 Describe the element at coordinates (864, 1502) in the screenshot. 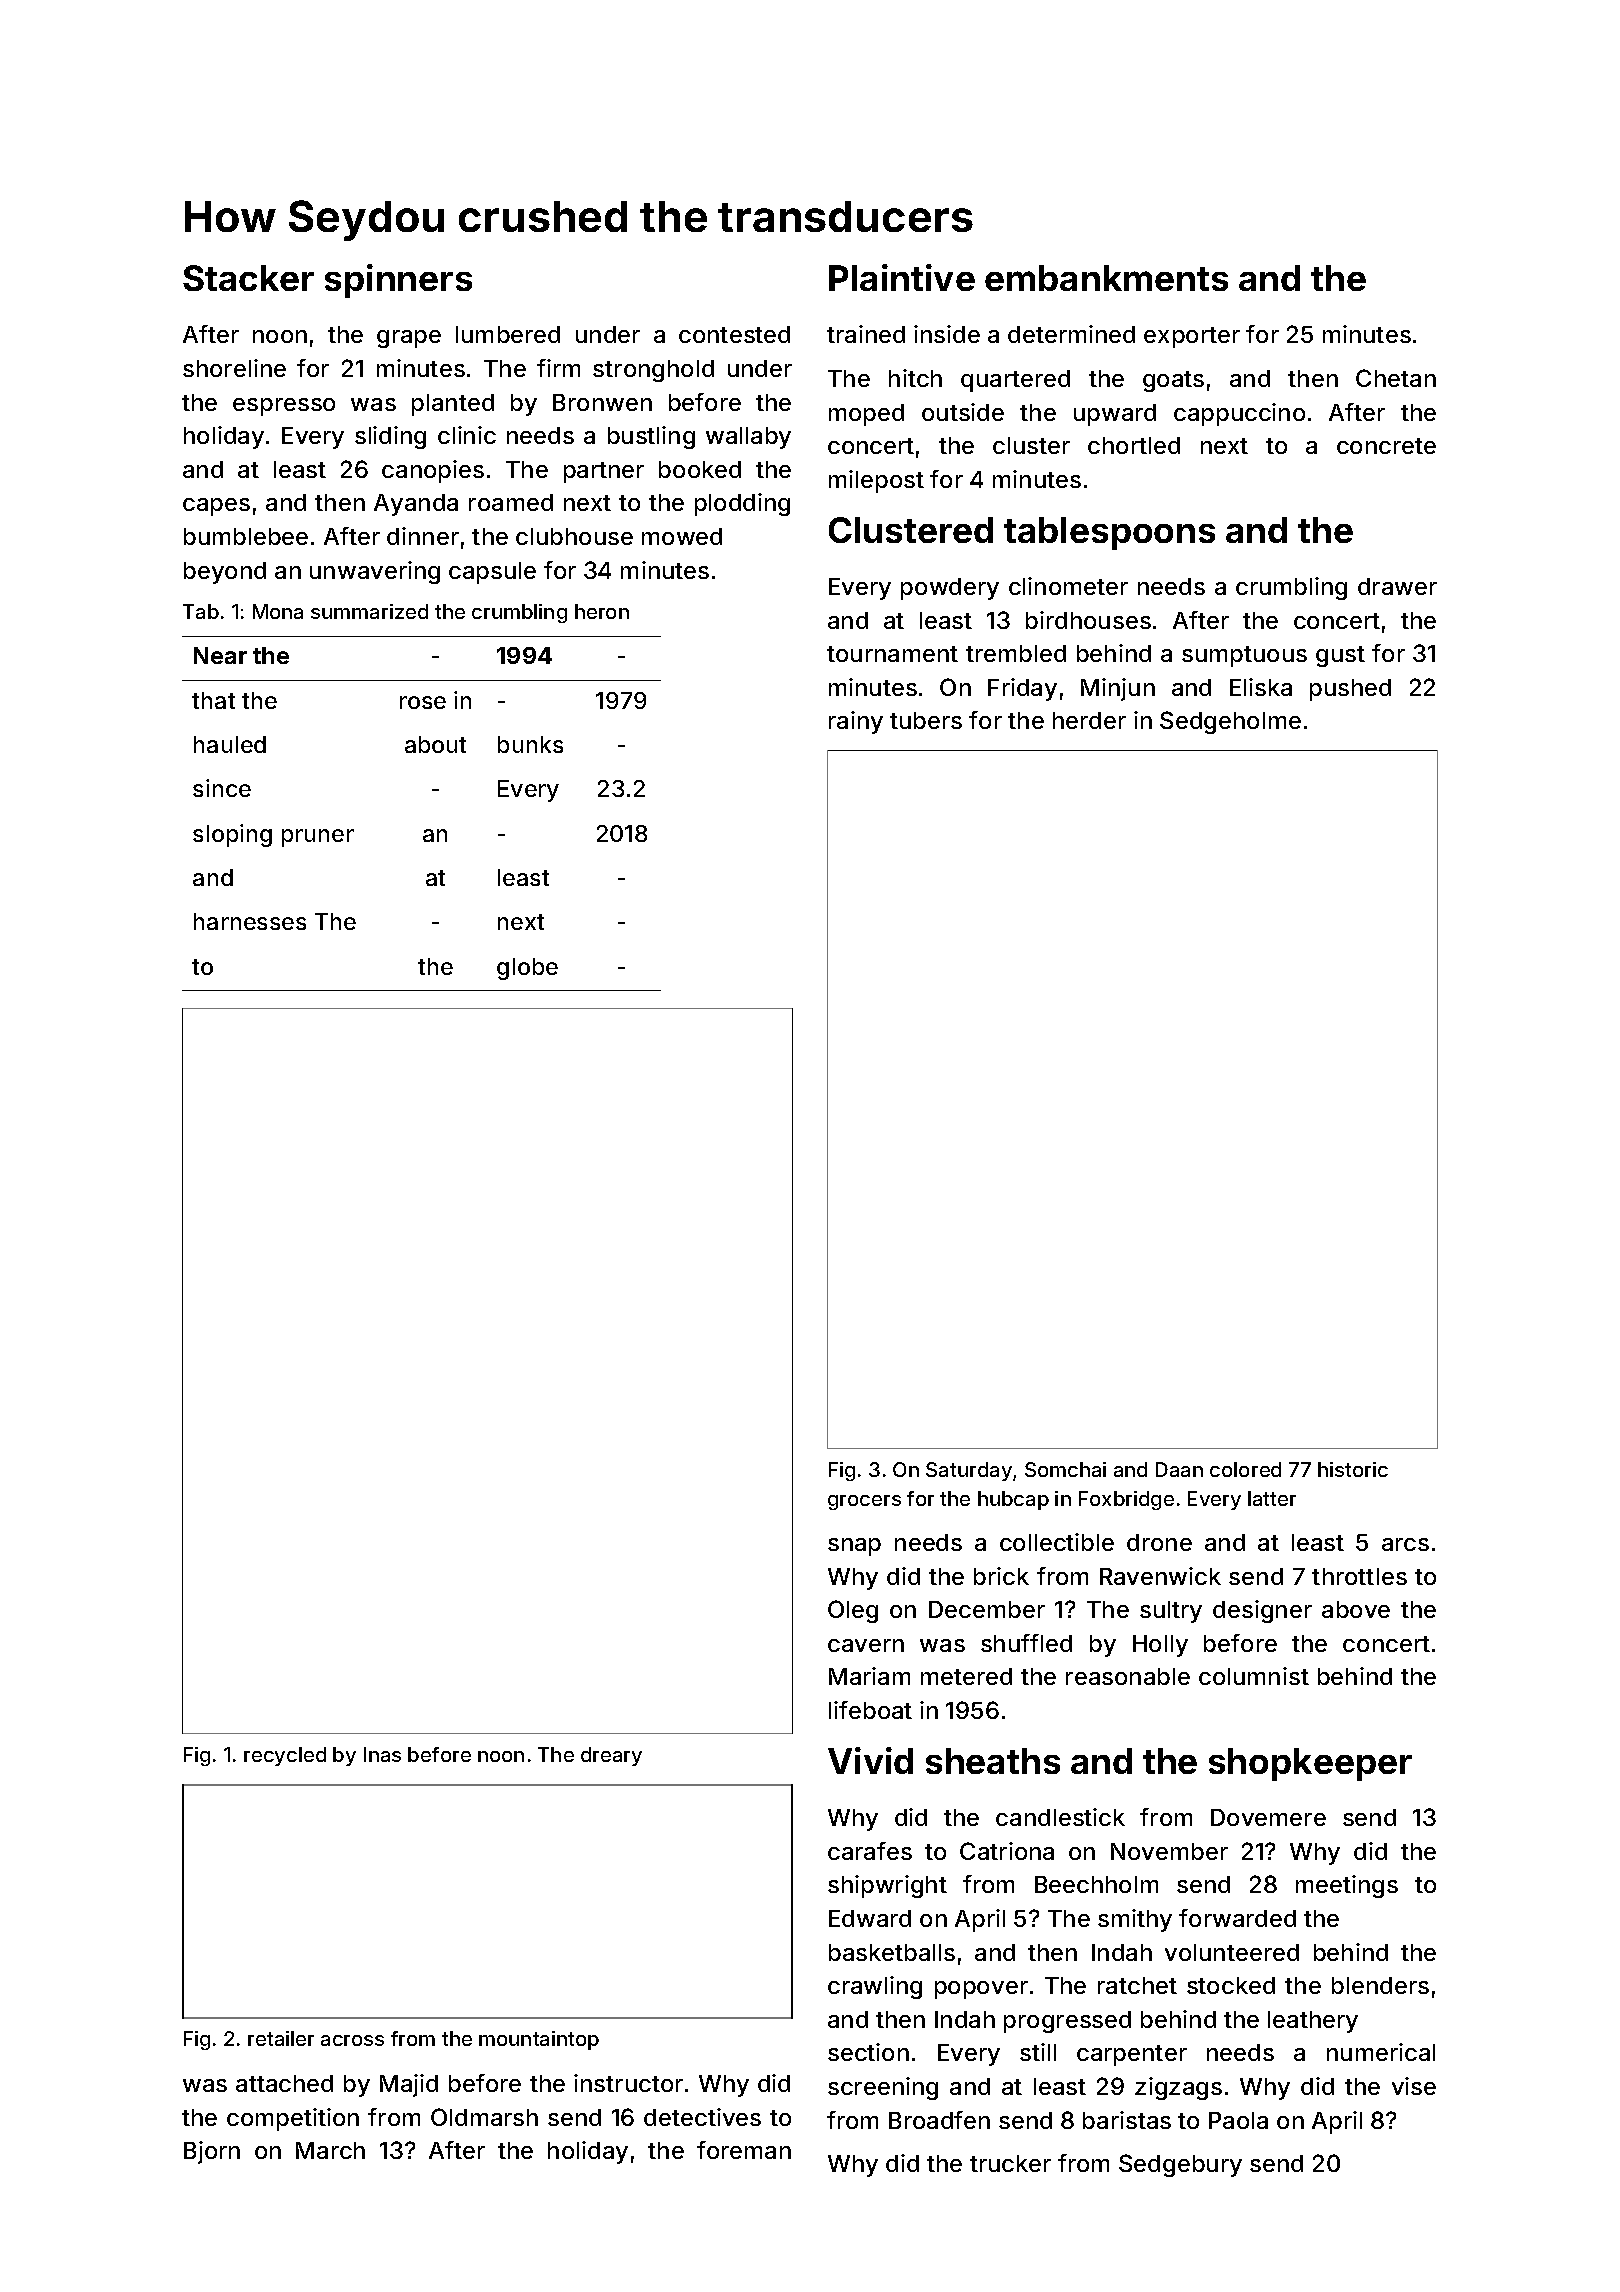

I see `grocers` at that location.
